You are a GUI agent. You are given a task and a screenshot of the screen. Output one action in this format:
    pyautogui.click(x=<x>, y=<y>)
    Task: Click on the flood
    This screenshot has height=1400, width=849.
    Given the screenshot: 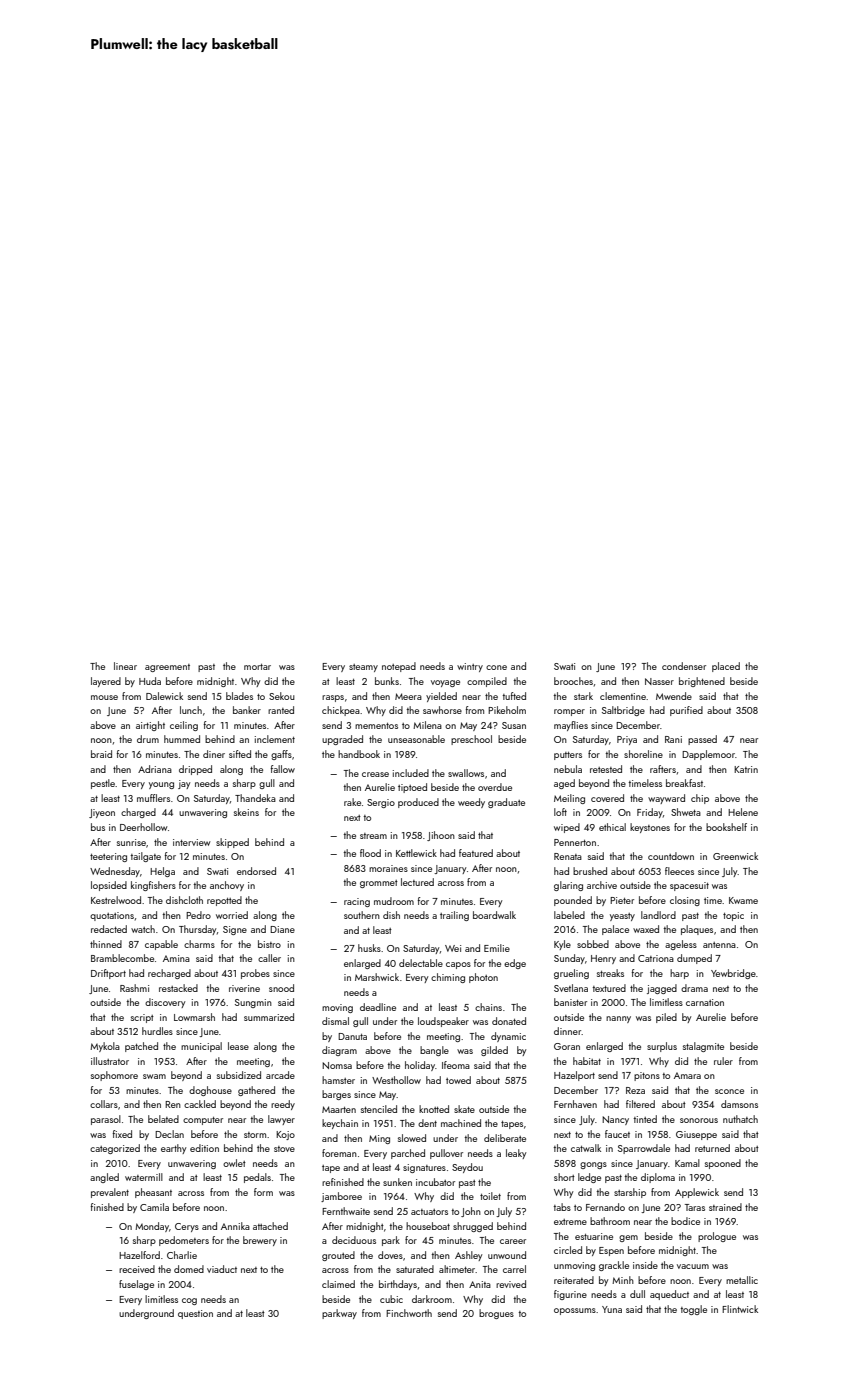 What is the action you would take?
    pyautogui.click(x=370, y=853)
